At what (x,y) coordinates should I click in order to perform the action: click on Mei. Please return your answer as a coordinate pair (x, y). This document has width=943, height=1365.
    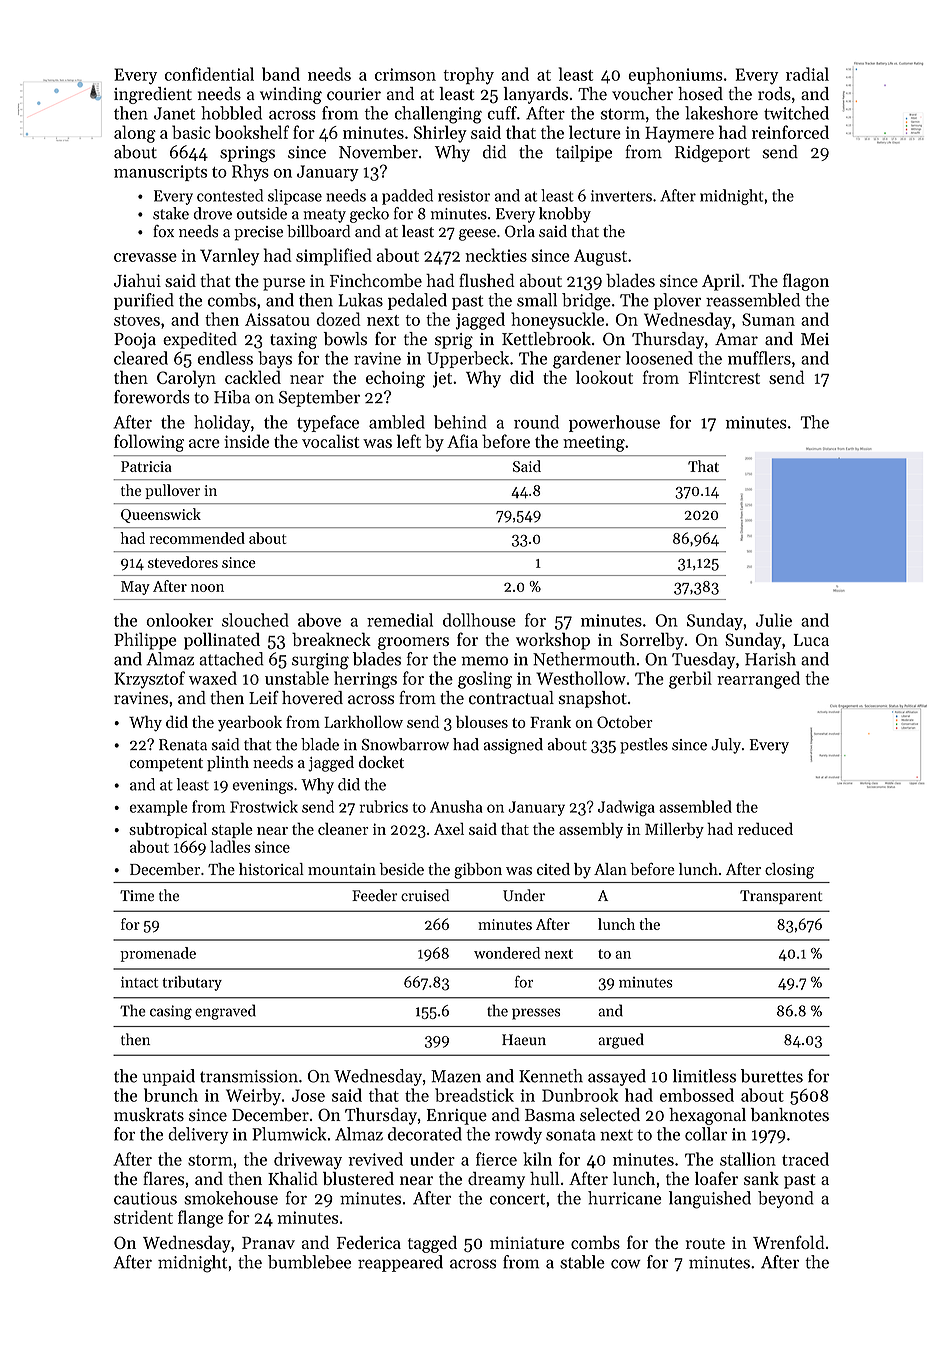
    Looking at the image, I should click on (815, 339).
